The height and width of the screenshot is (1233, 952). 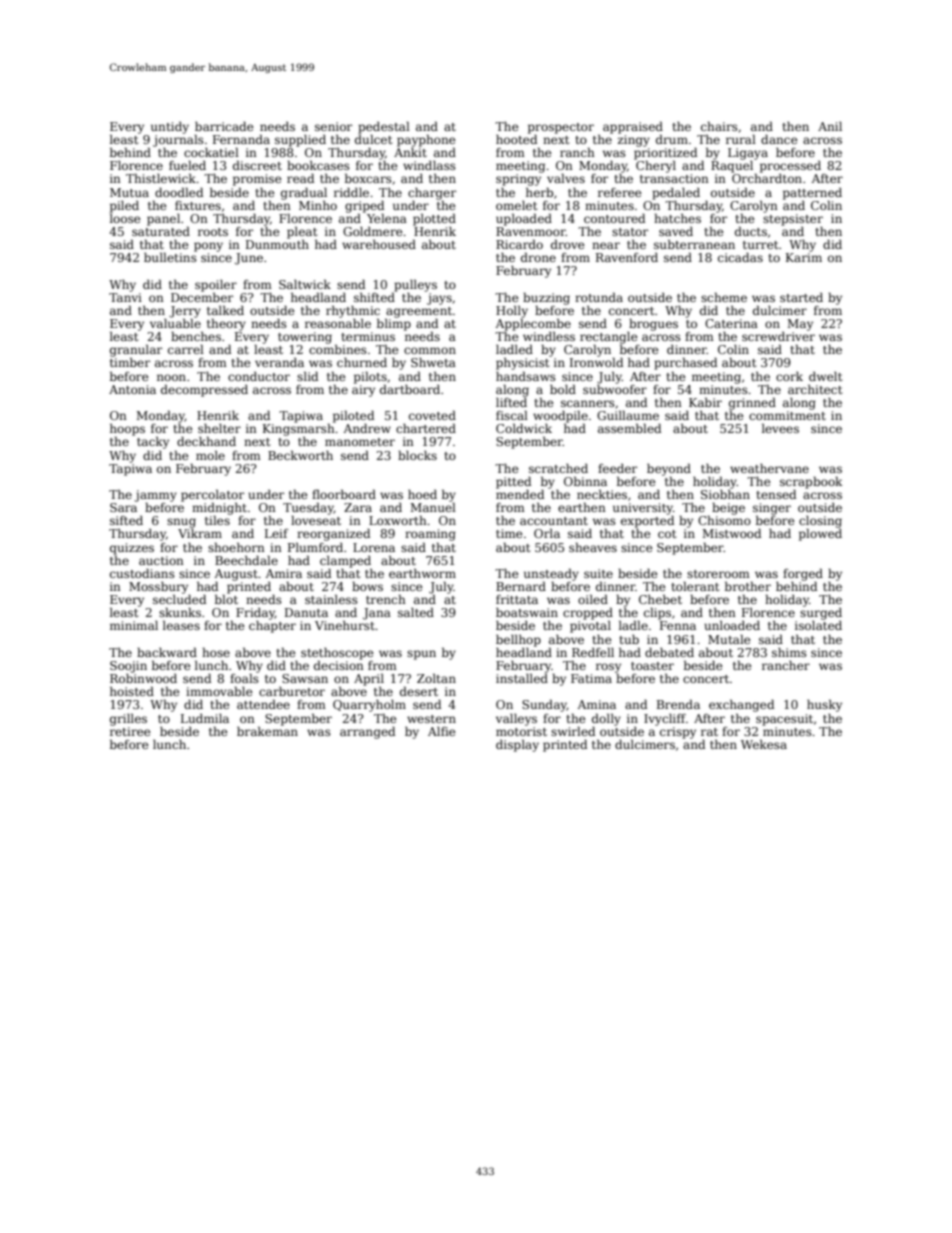 I want to click on stepsister, so click(x=793, y=220).
